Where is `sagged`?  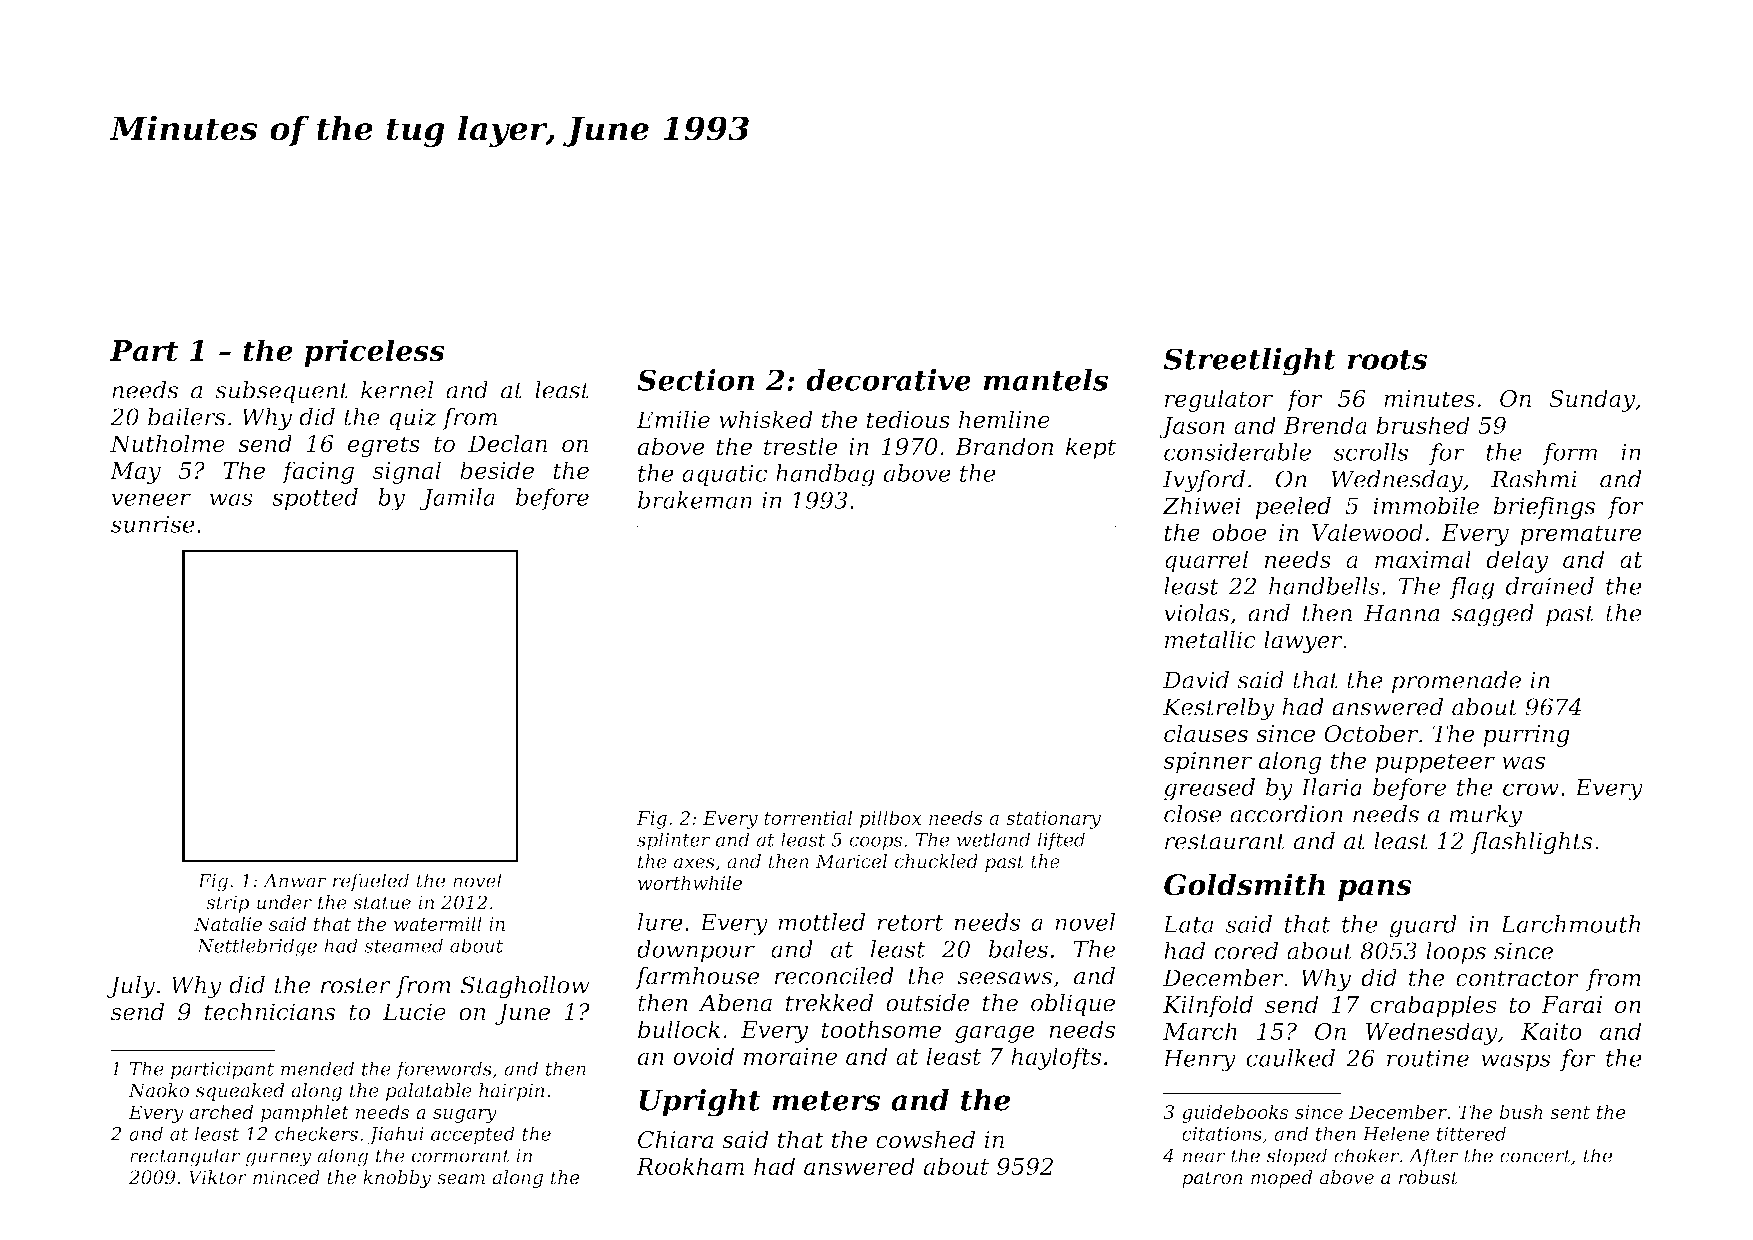
sagged is located at coordinates (1493, 615).
